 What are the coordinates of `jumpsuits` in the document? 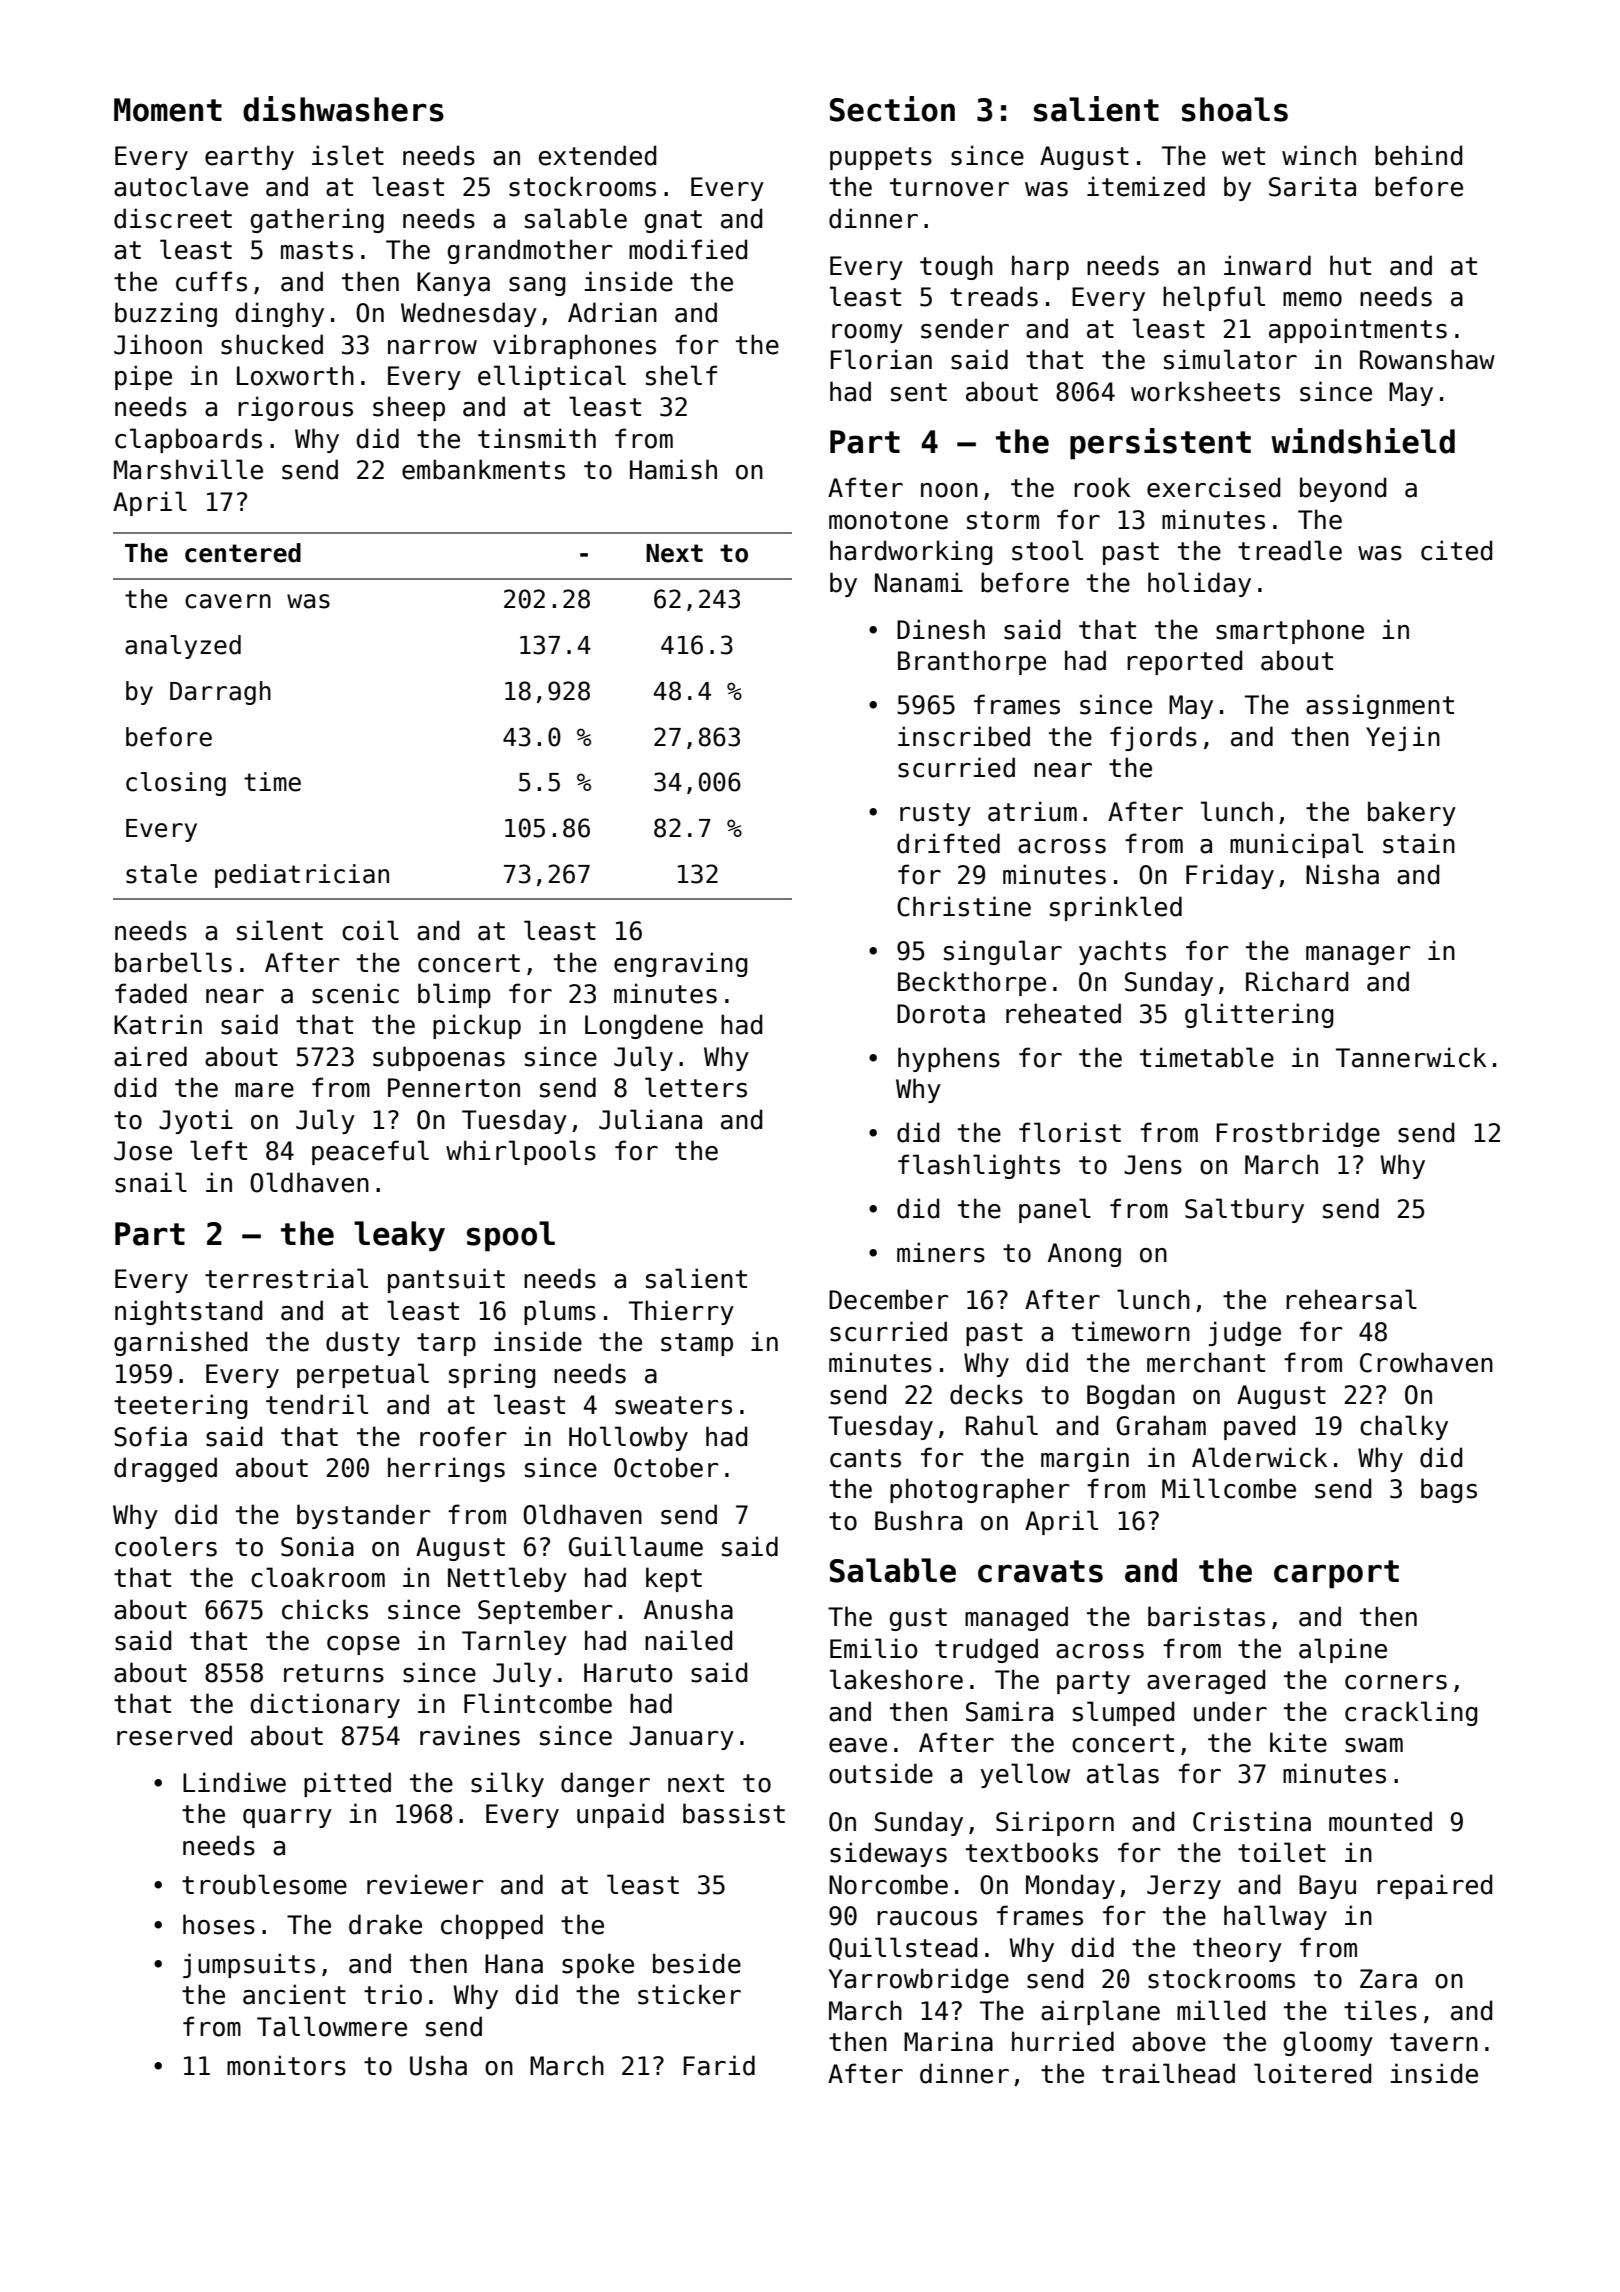 It's located at (249, 1965).
